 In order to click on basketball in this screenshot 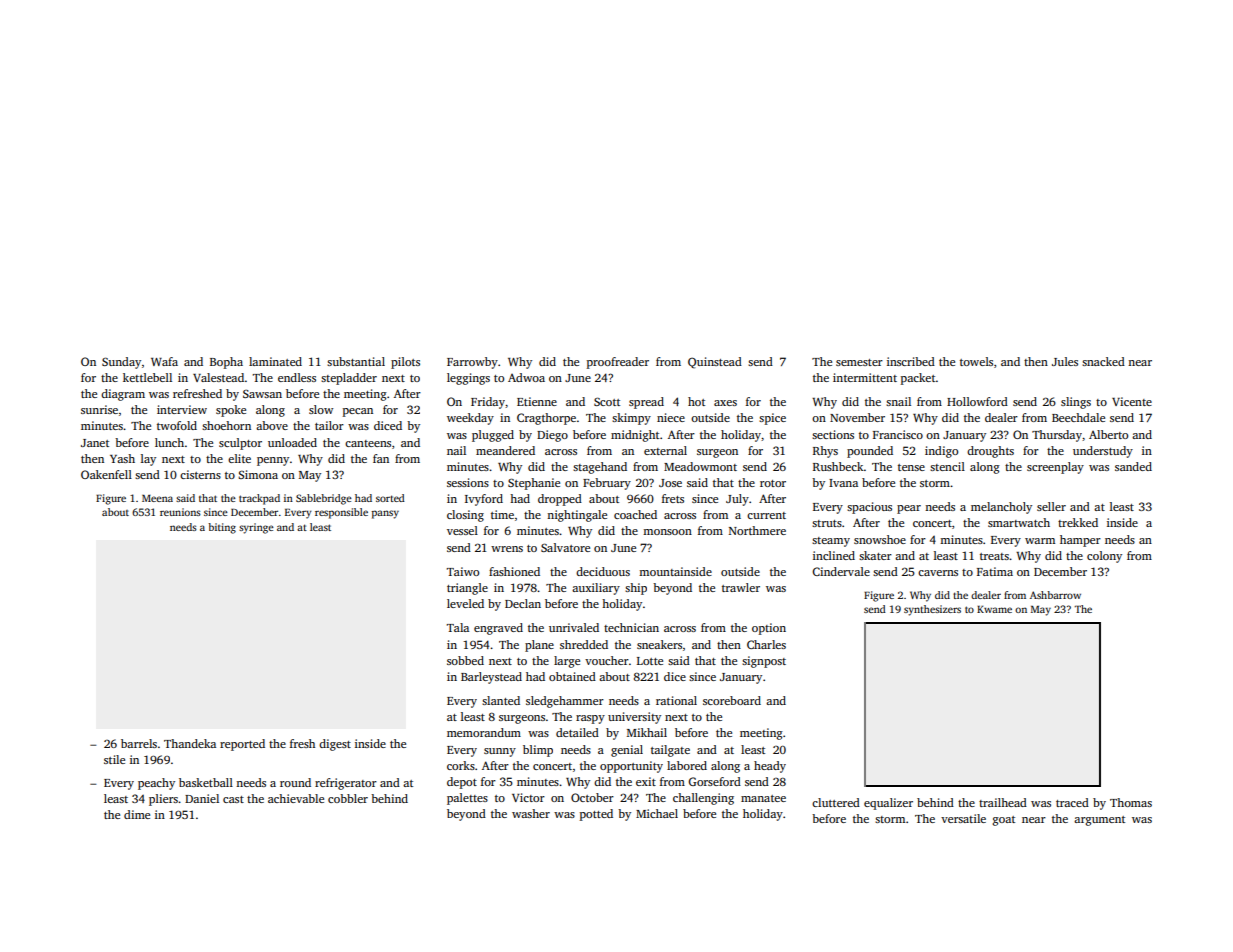, I will do `click(206, 782)`.
